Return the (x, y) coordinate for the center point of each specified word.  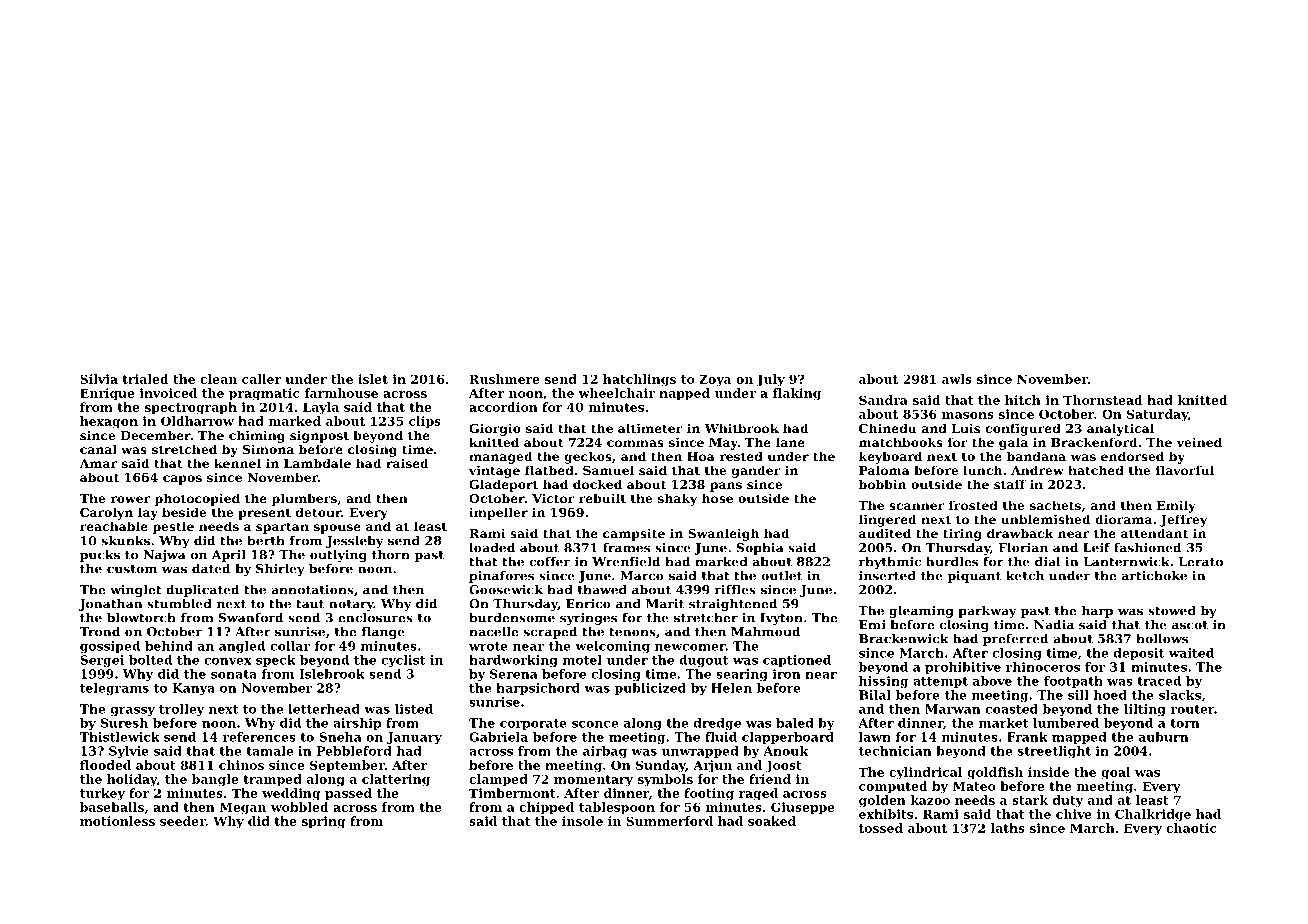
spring (324, 822)
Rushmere (504, 379)
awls (957, 379)
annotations (312, 590)
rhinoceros (1043, 667)
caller (261, 379)
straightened (733, 605)
